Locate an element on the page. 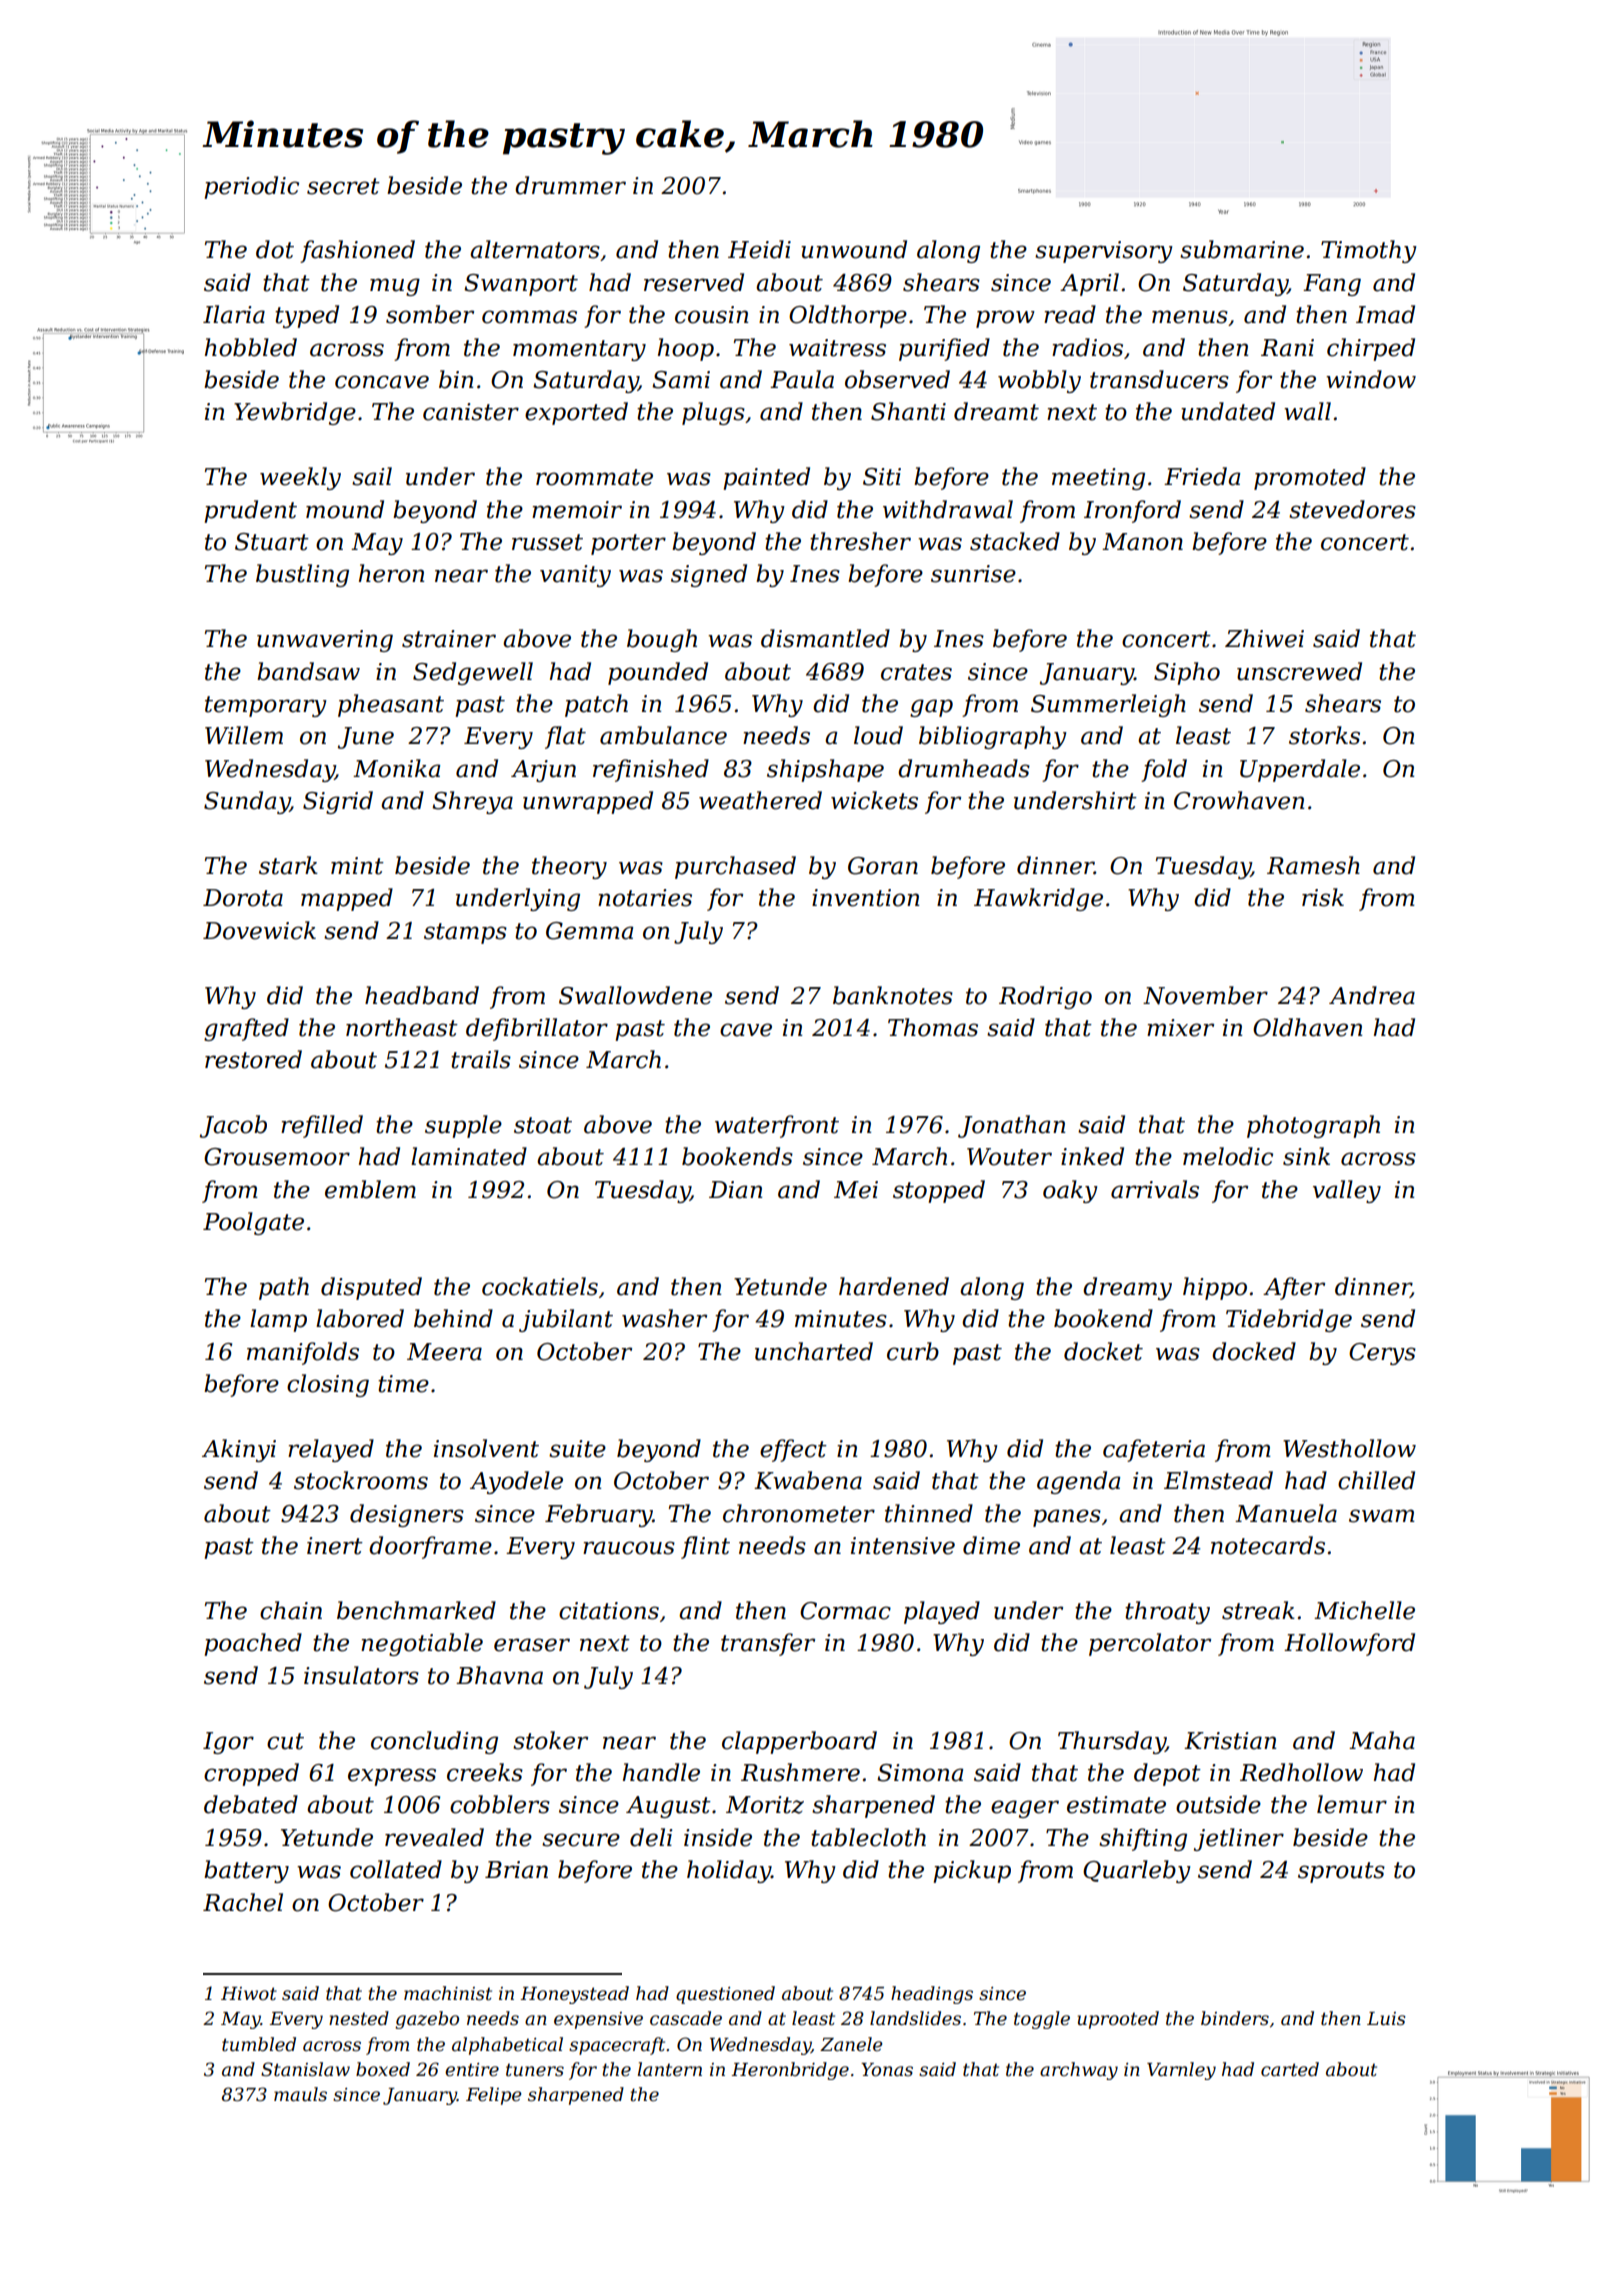  Summerleigh is located at coordinates (1108, 705).
